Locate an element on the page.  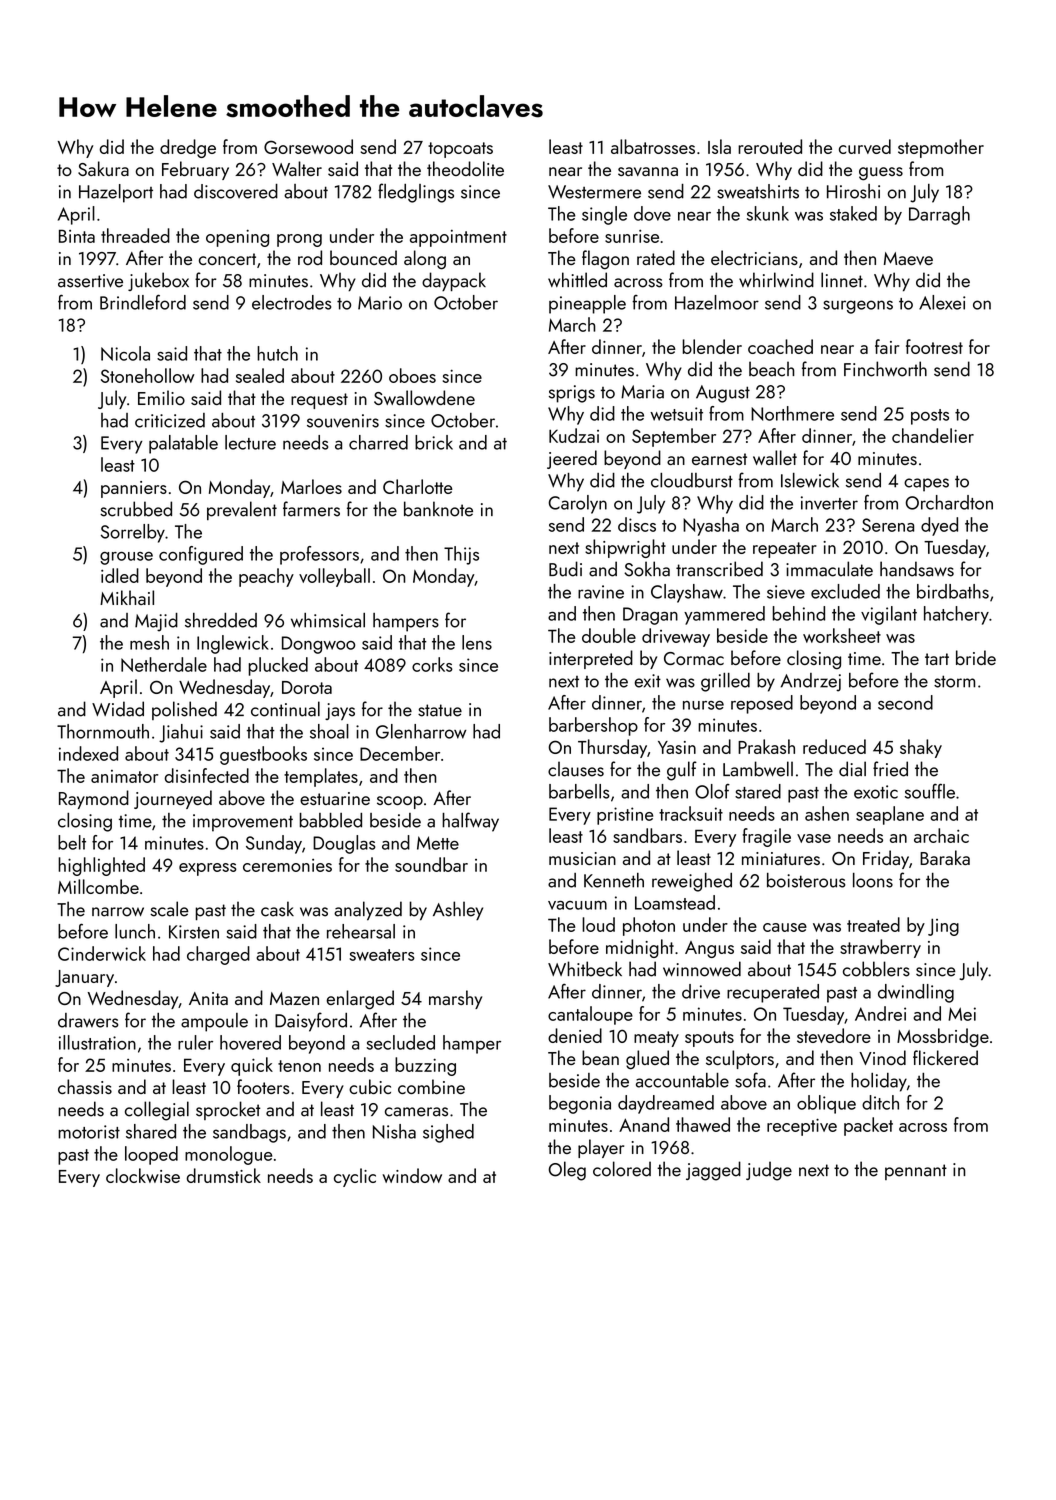
fair is located at coordinates (887, 346).
